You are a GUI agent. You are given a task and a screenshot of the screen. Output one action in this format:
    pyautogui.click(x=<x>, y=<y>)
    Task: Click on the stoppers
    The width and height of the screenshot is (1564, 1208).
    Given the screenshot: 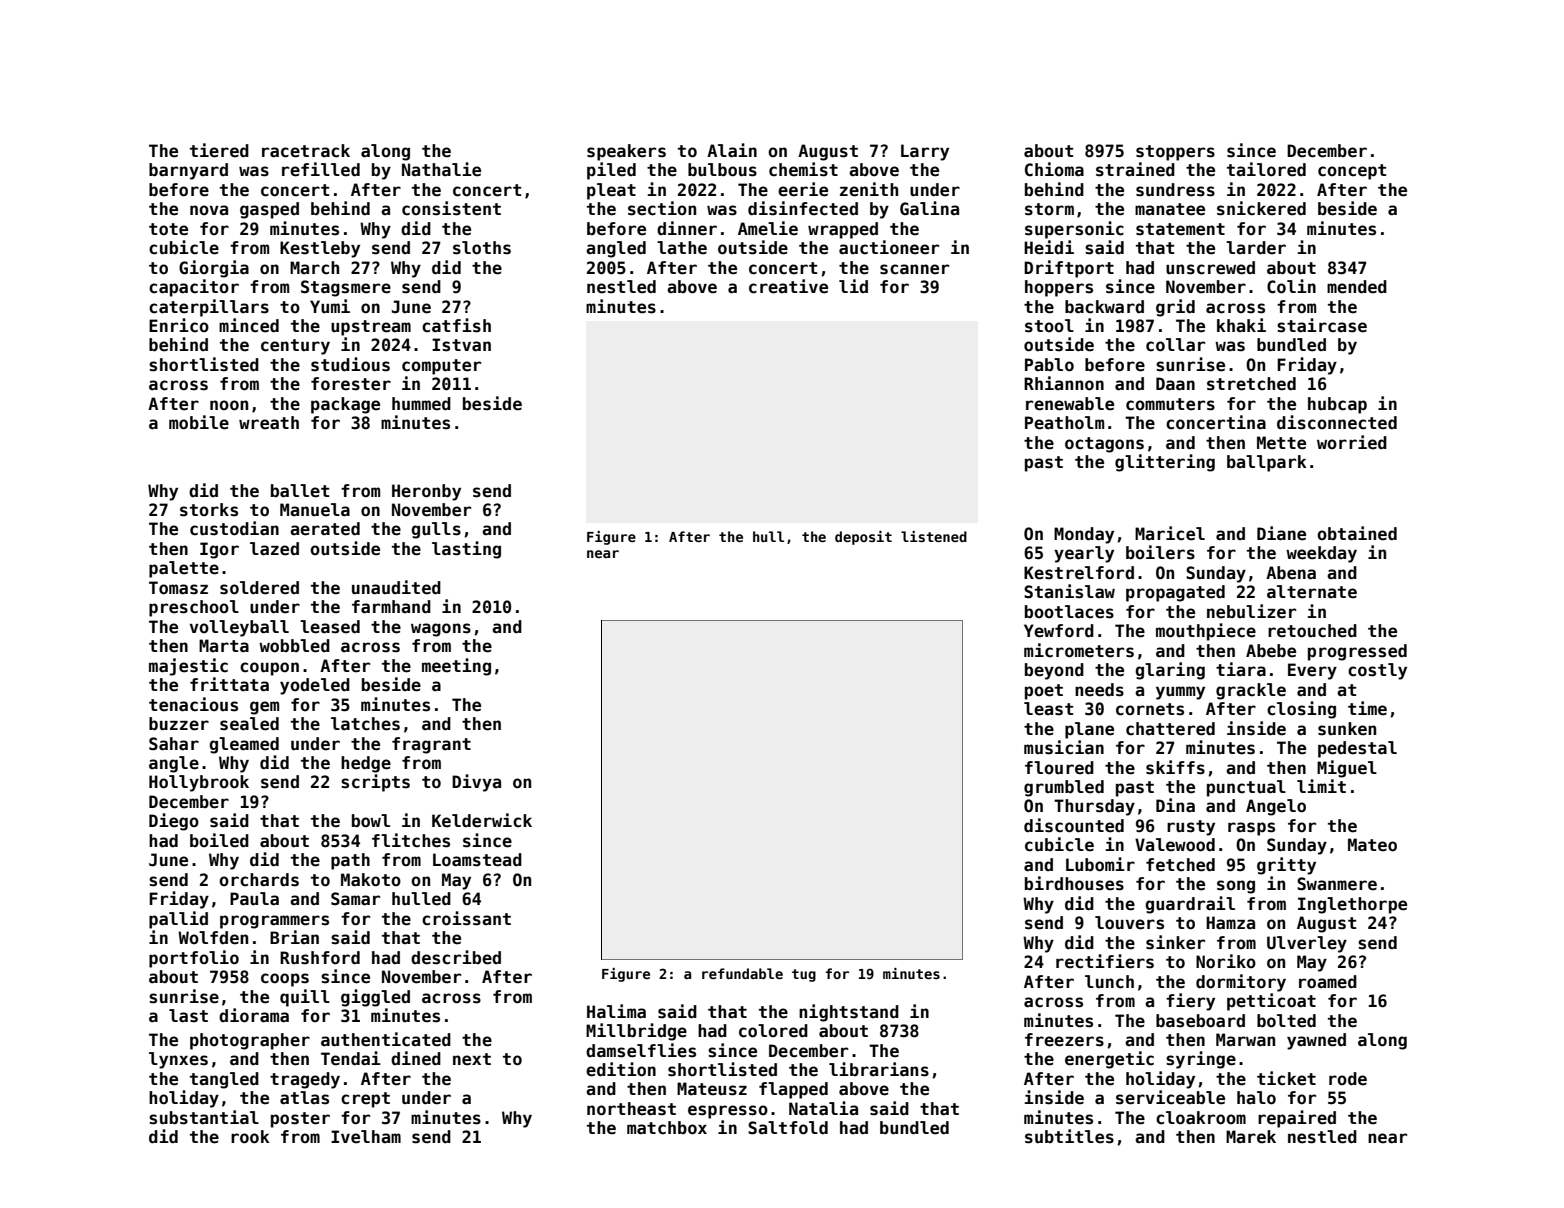 What is the action you would take?
    pyautogui.click(x=1175, y=153)
